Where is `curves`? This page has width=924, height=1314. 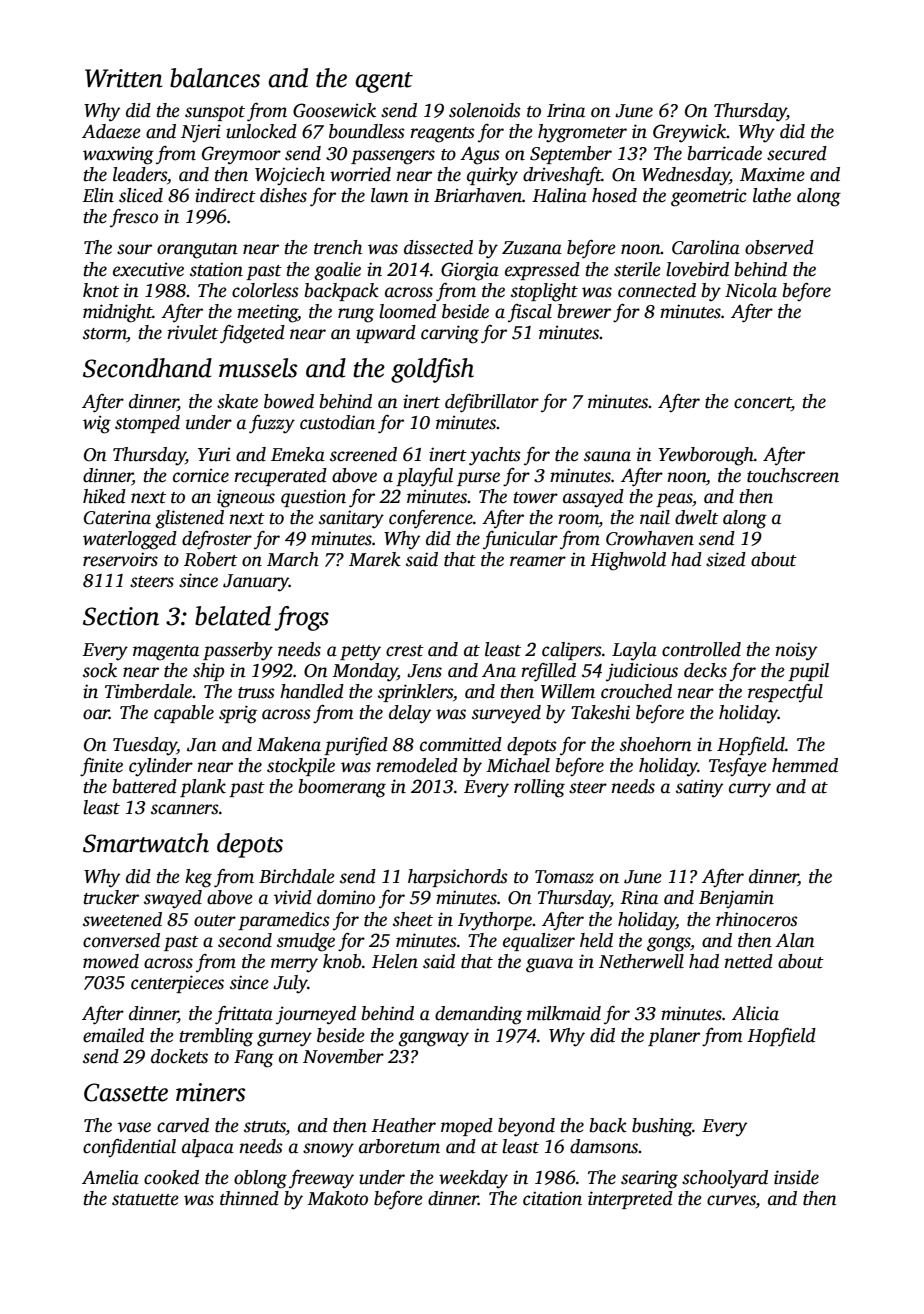 curves is located at coordinates (731, 1201).
